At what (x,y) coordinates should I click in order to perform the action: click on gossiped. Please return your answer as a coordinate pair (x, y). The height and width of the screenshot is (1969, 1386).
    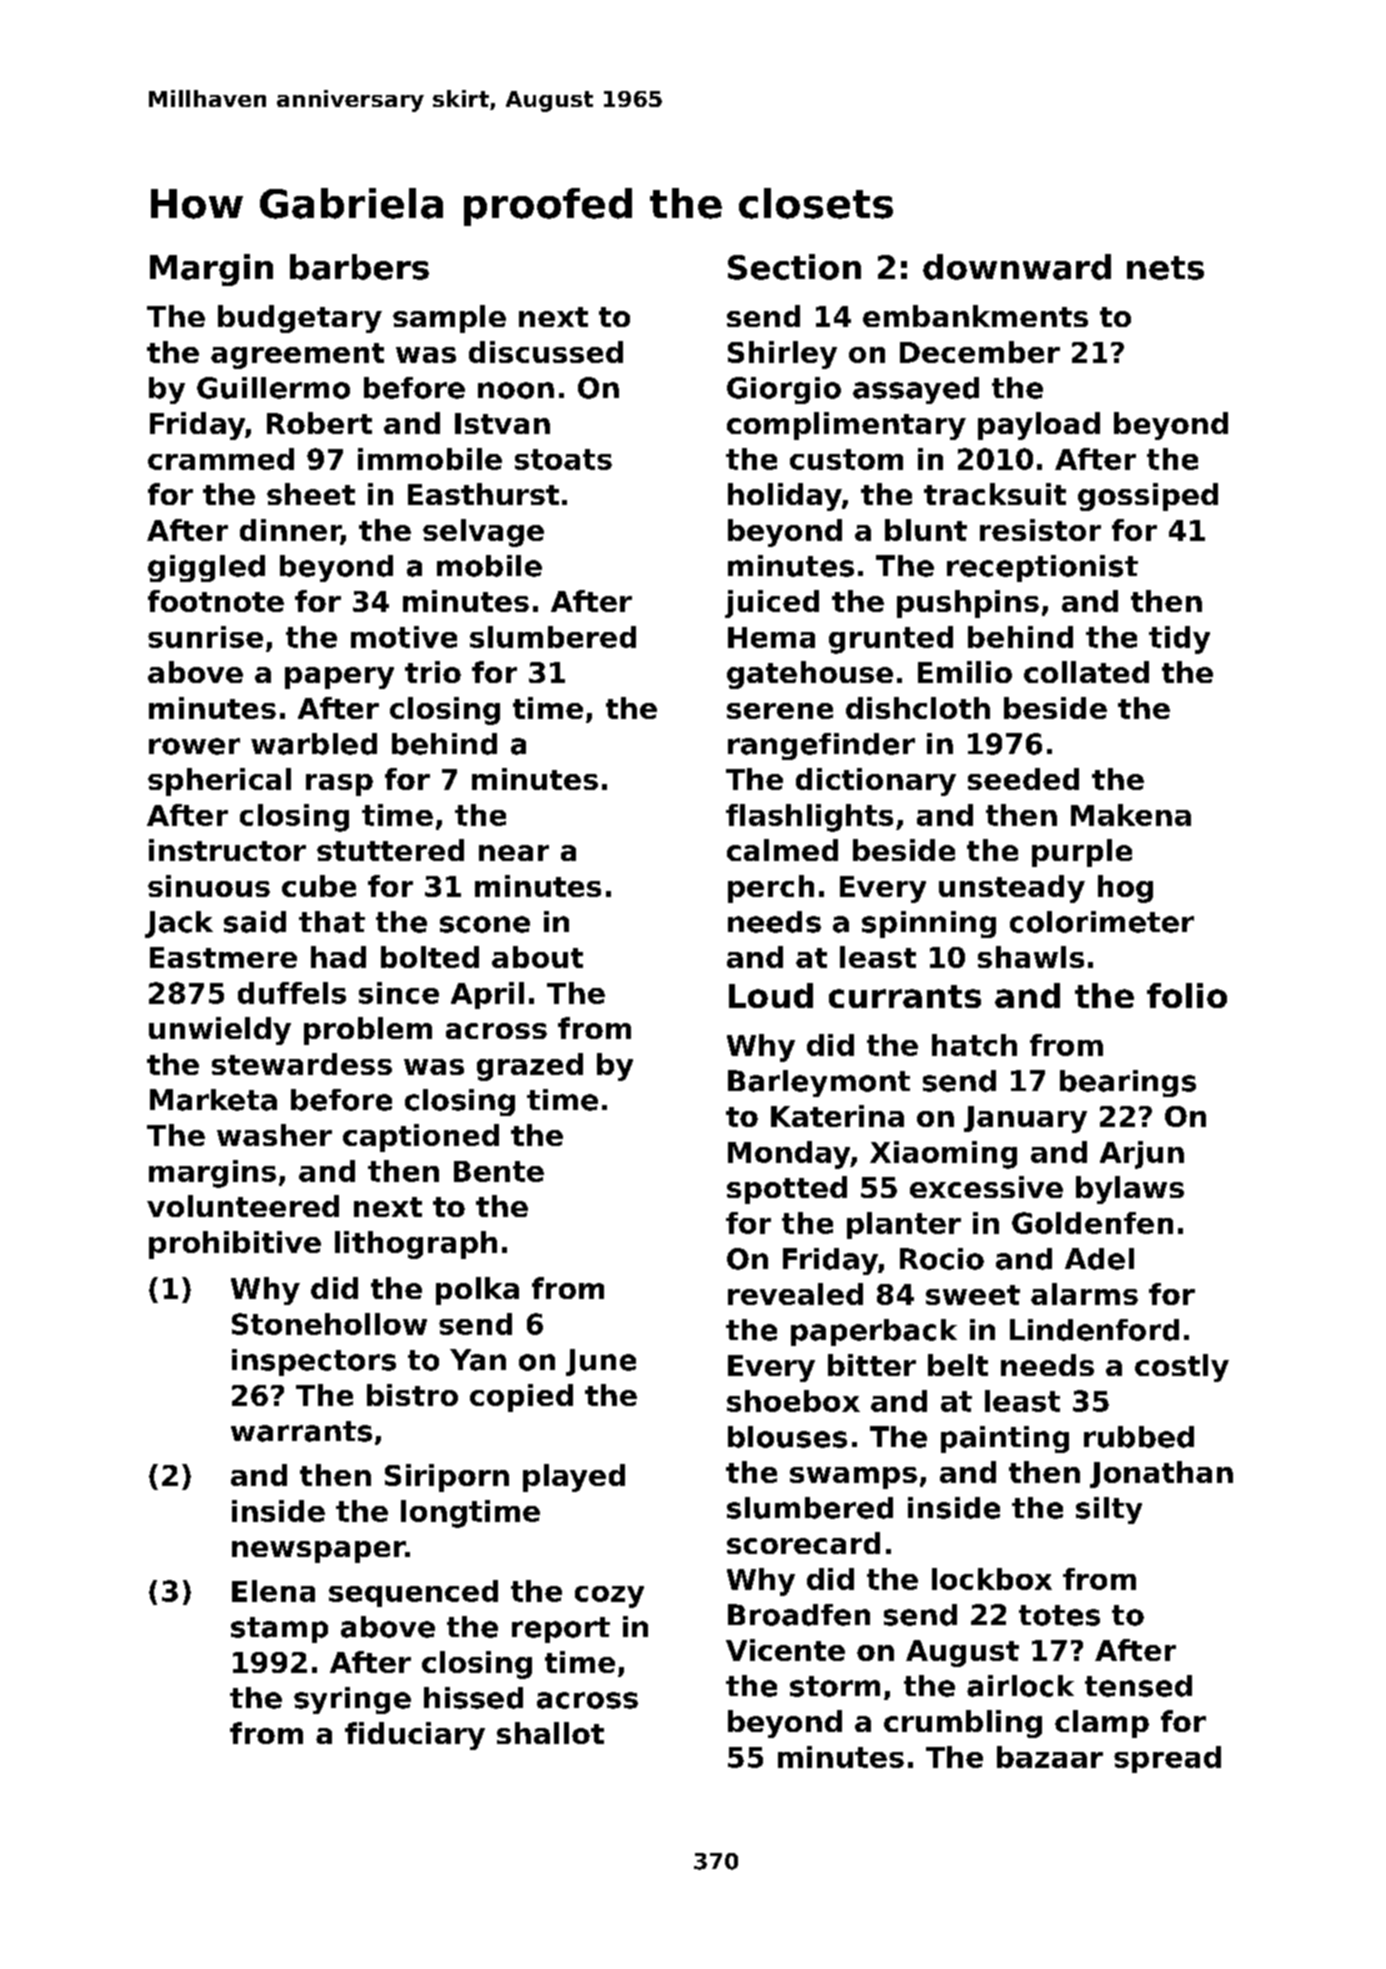
    Looking at the image, I should click on (1148, 497).
